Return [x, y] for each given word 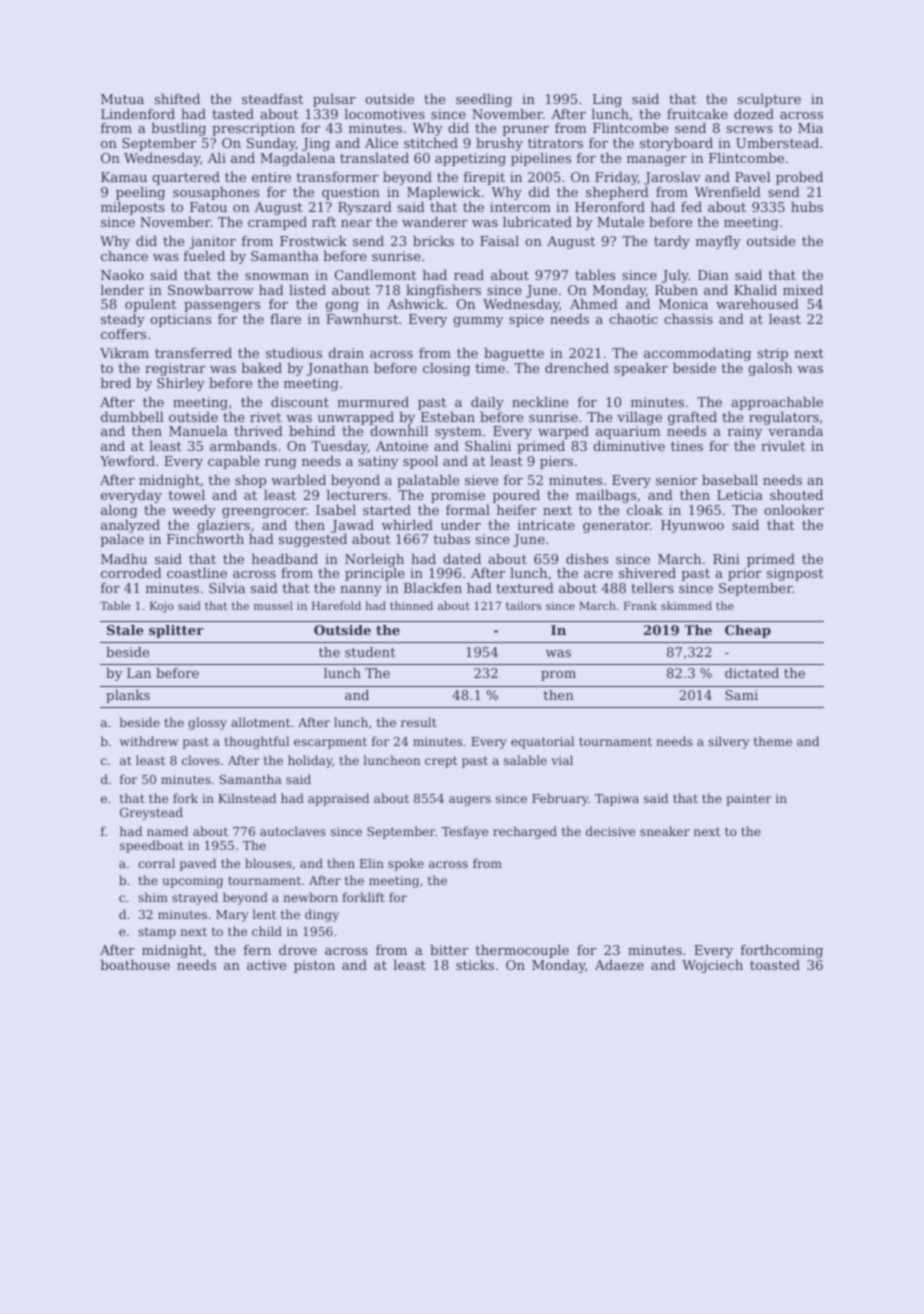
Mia [810, 128]
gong [342, 307]
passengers [222, 307]
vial [562, 760]
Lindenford [138, 114]
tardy [672, 242]
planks [128, 696]
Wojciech [712, 966]
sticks [475, 965]
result [419, 722]
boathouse [135, 965]
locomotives [384, 114]
